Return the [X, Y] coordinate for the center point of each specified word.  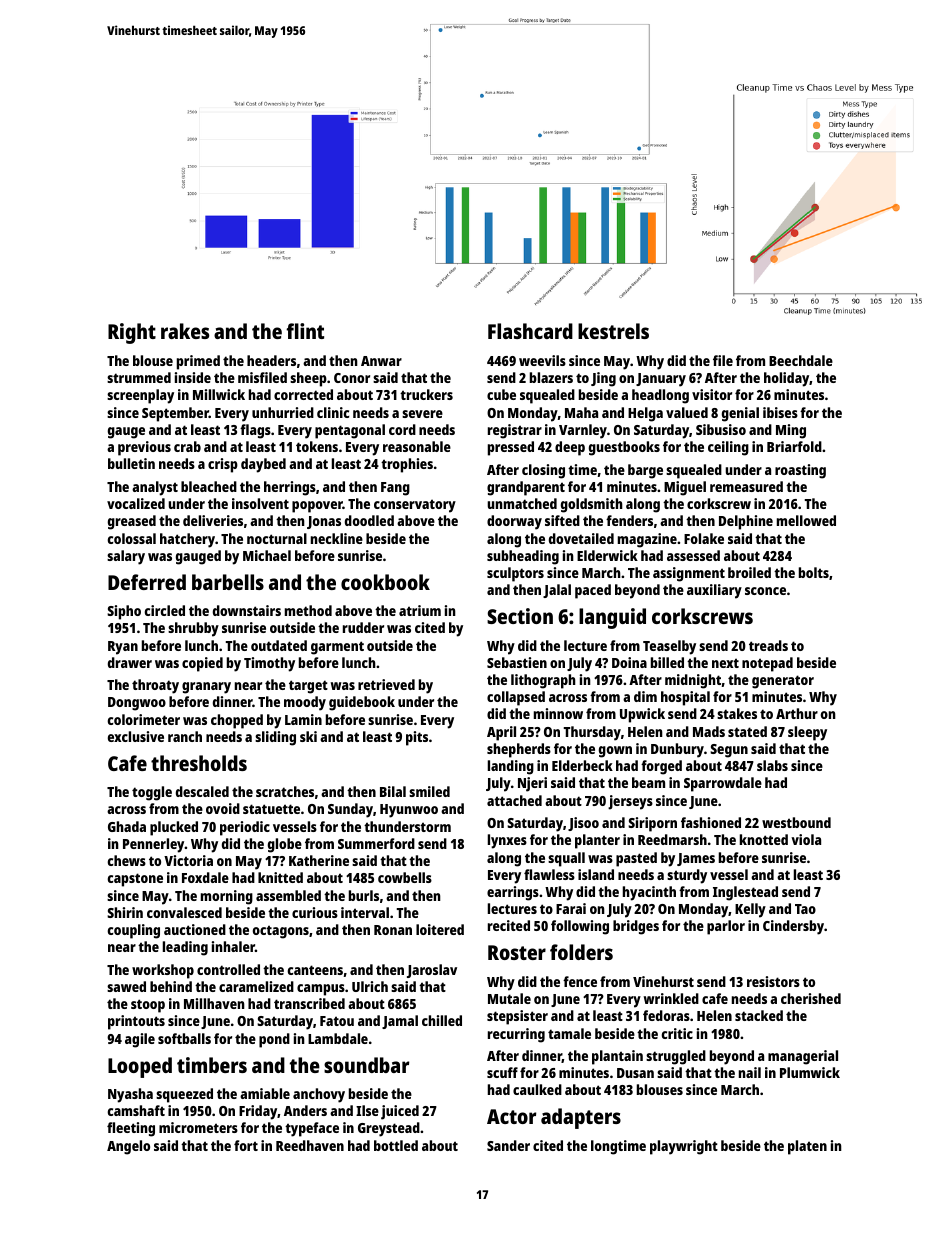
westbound [796, 822]
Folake [704, 538]
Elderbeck [582, 765]
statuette [271, 809]
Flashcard [530, 331]
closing [543, 471]
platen [807, 1147]
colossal [132, 538]
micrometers [198, 1127]
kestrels [613, 331]
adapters [581, 1118]
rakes [185, 331]
